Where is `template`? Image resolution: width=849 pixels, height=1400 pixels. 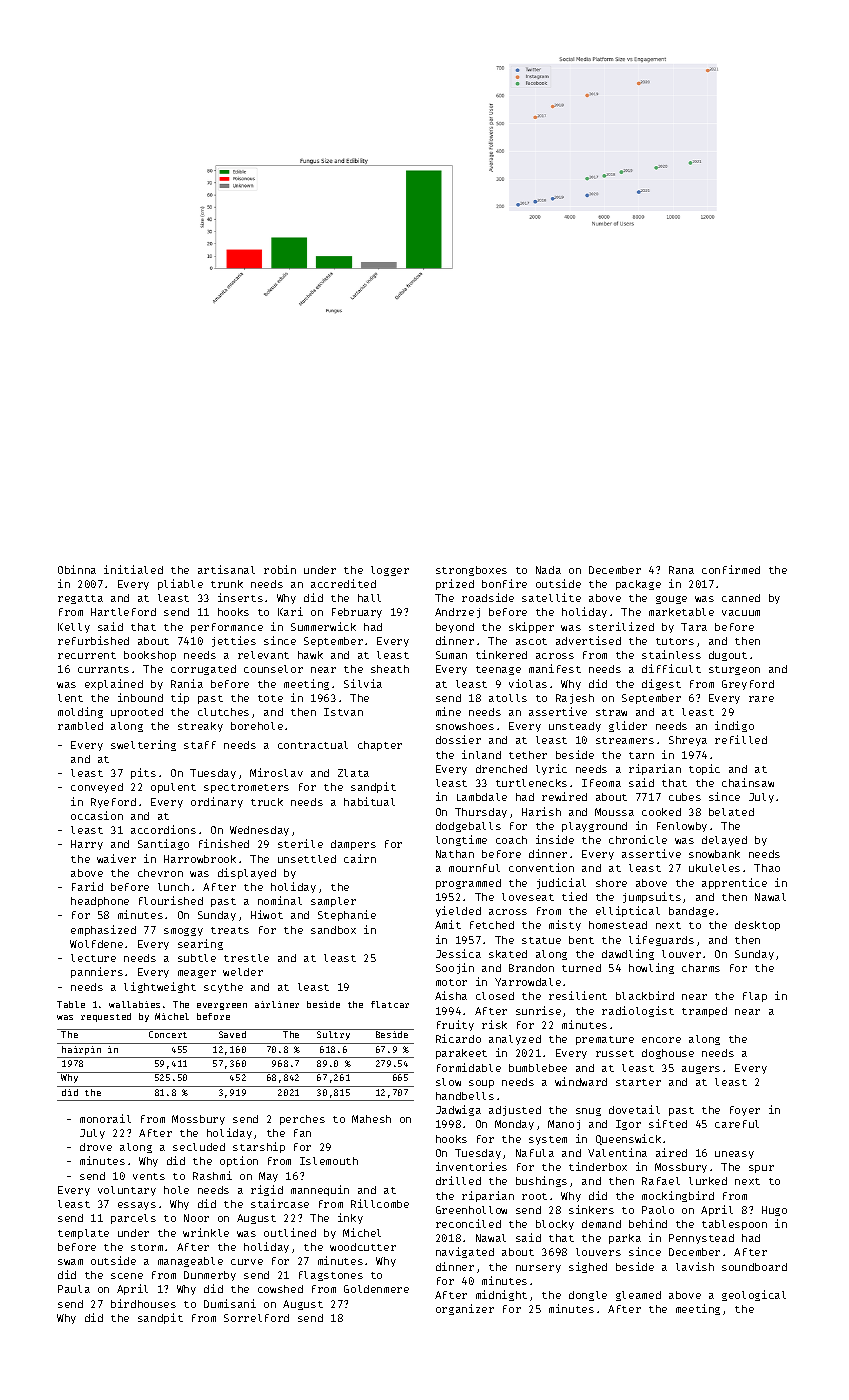 template is located at coordinates (83, 1234).
